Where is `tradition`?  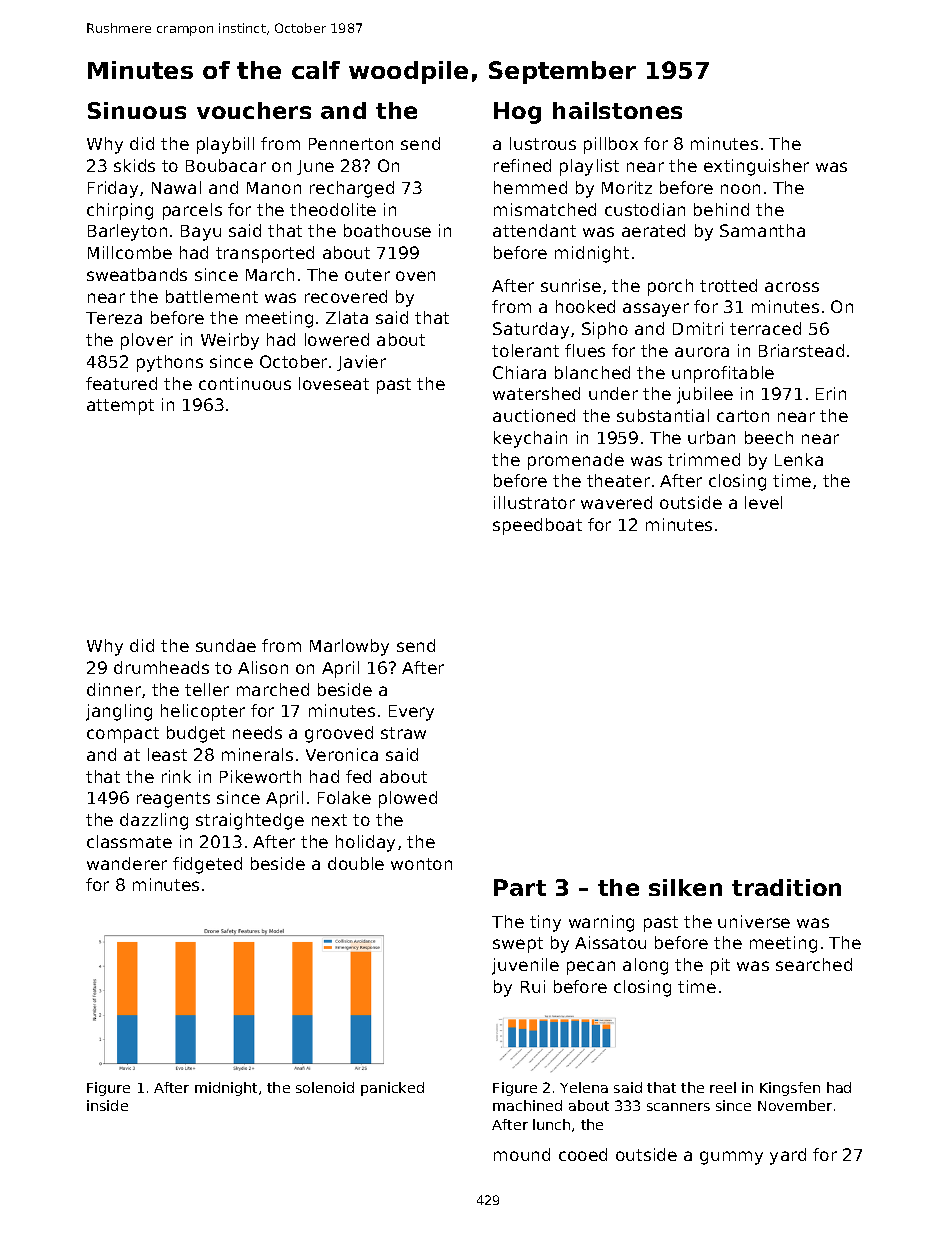 tradition is located at coordinates (786, 887).
